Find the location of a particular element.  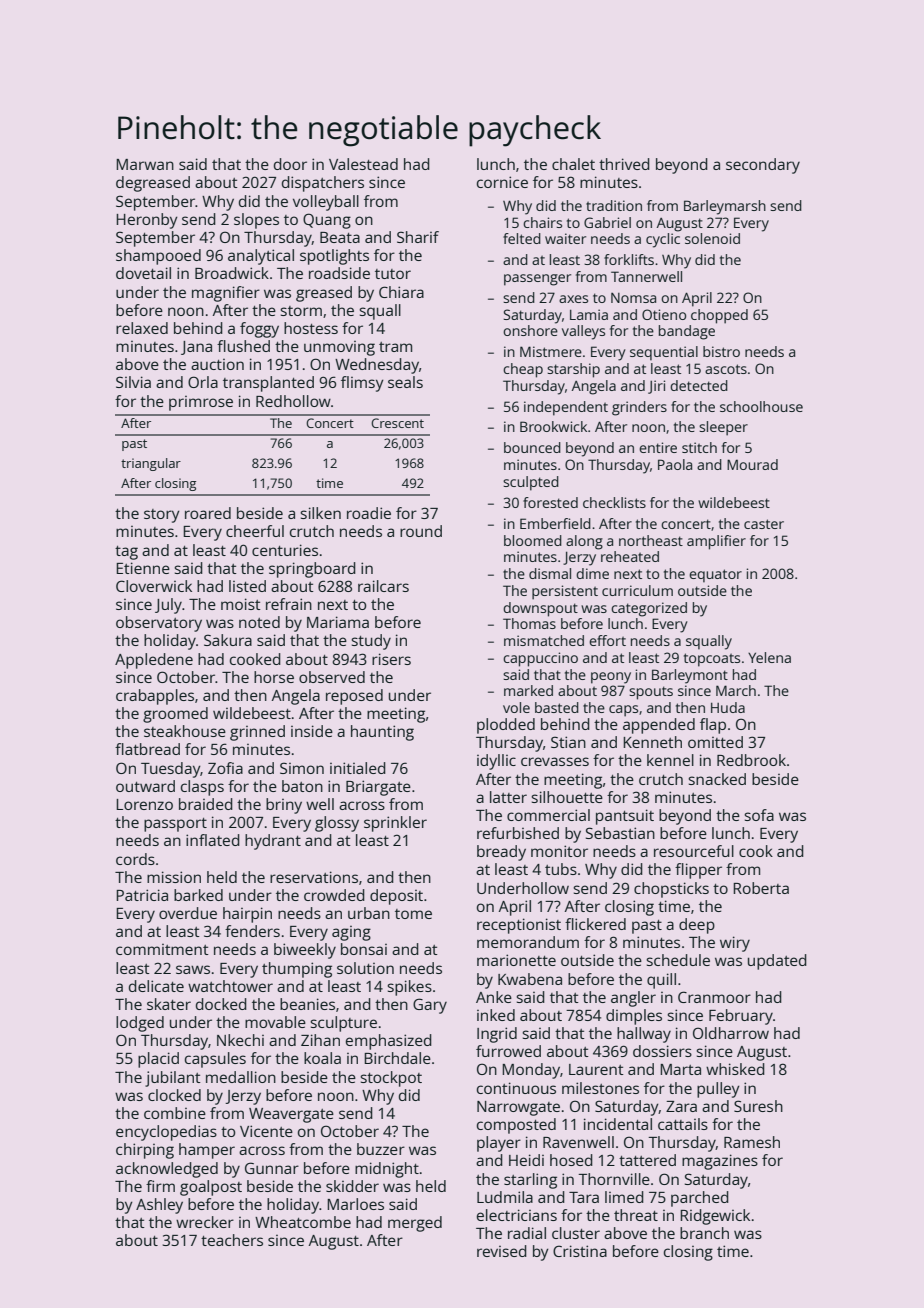

Wheatcombe is located at coordinates (303, 1222).
